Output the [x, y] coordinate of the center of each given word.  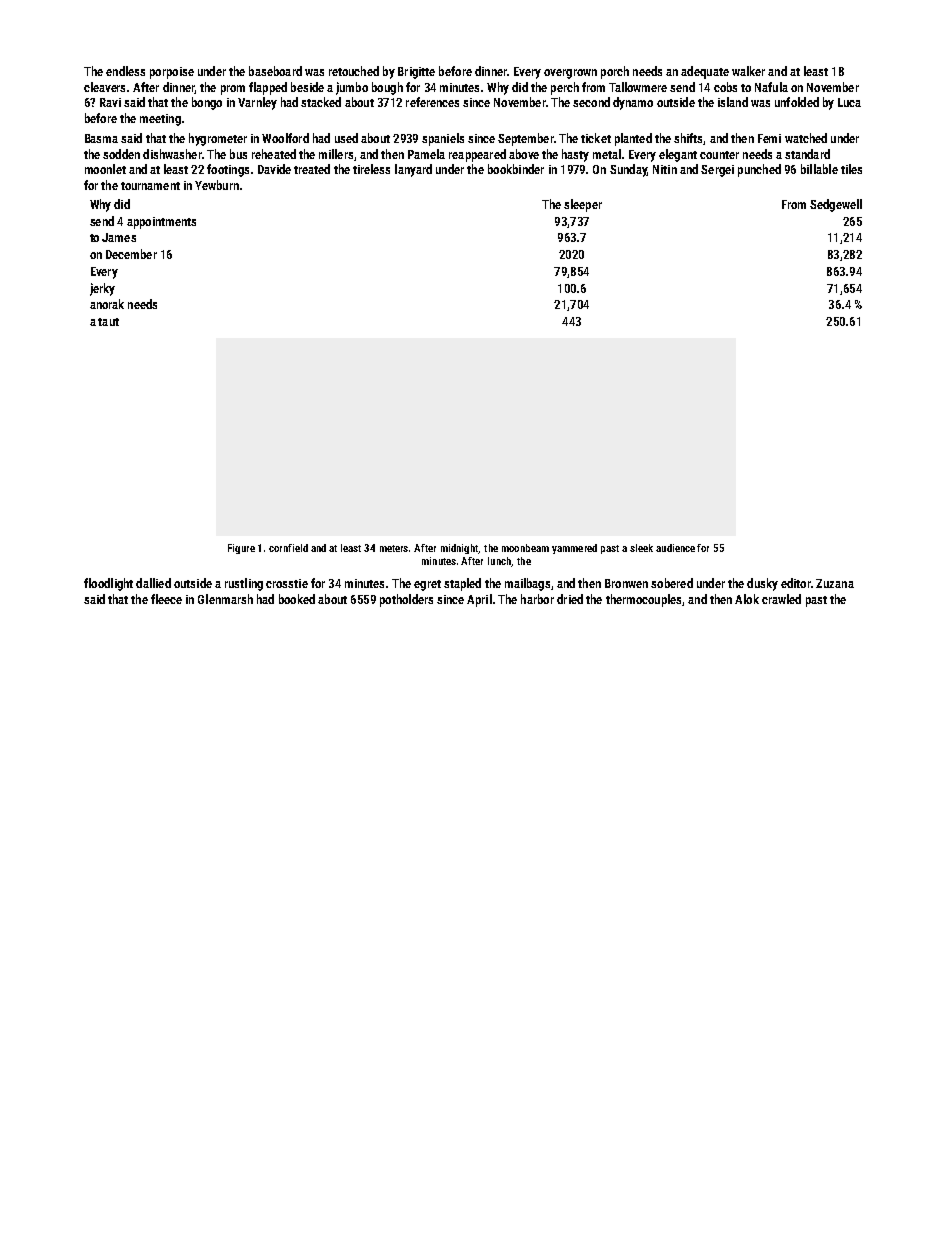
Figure [241, 549]
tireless [371, 169]
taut [108, 322]
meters [394, 548]
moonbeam [525, 548]
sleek [641, 548]
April [479, 600]
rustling [244, 584]
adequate [705, 72]
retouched [354, 71]
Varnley [257, 103]
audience [675, 548]
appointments [161, 223]
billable [819, 169]
